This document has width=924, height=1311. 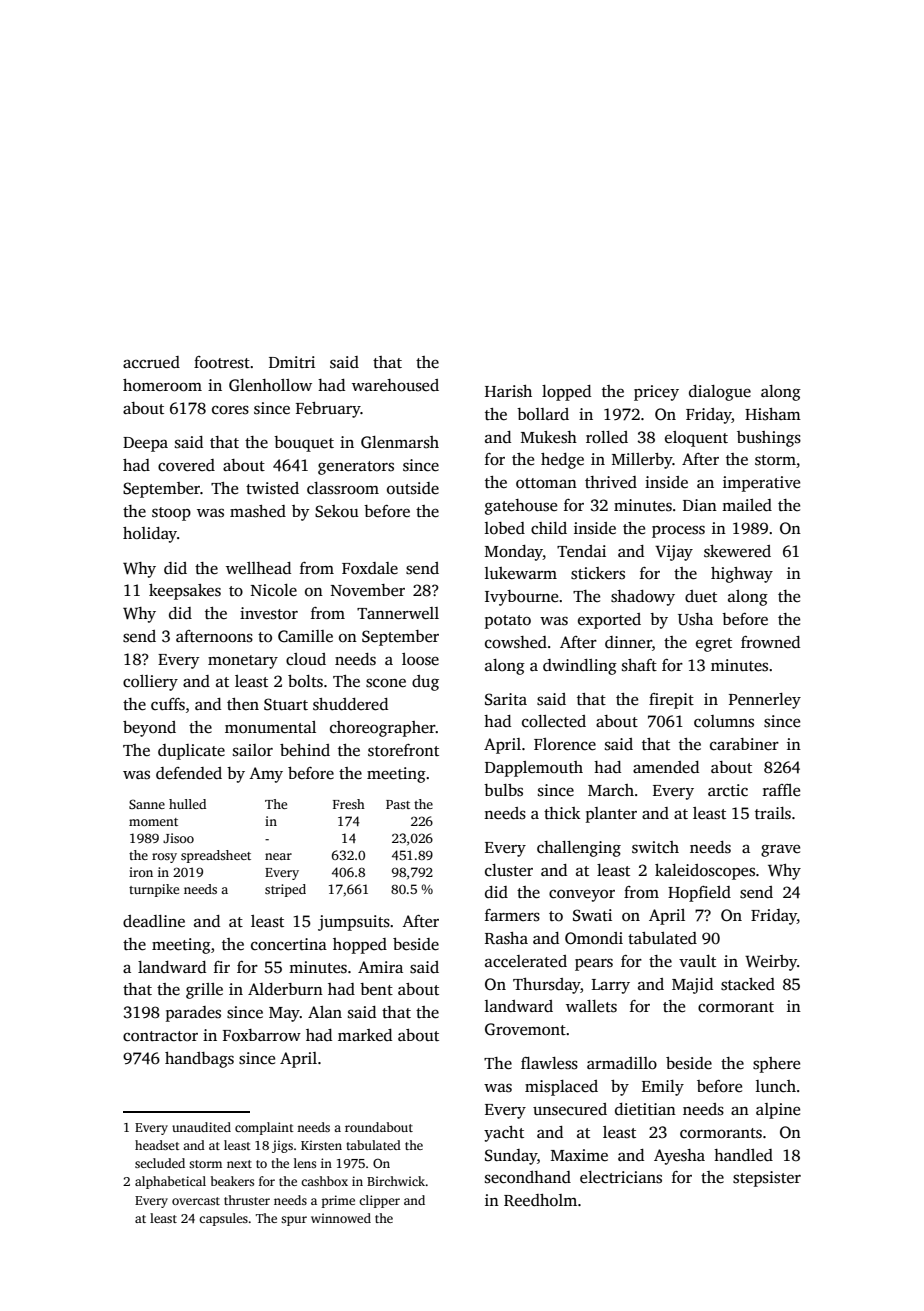 I want to click on Deepa, so click(x=145, y=444).
